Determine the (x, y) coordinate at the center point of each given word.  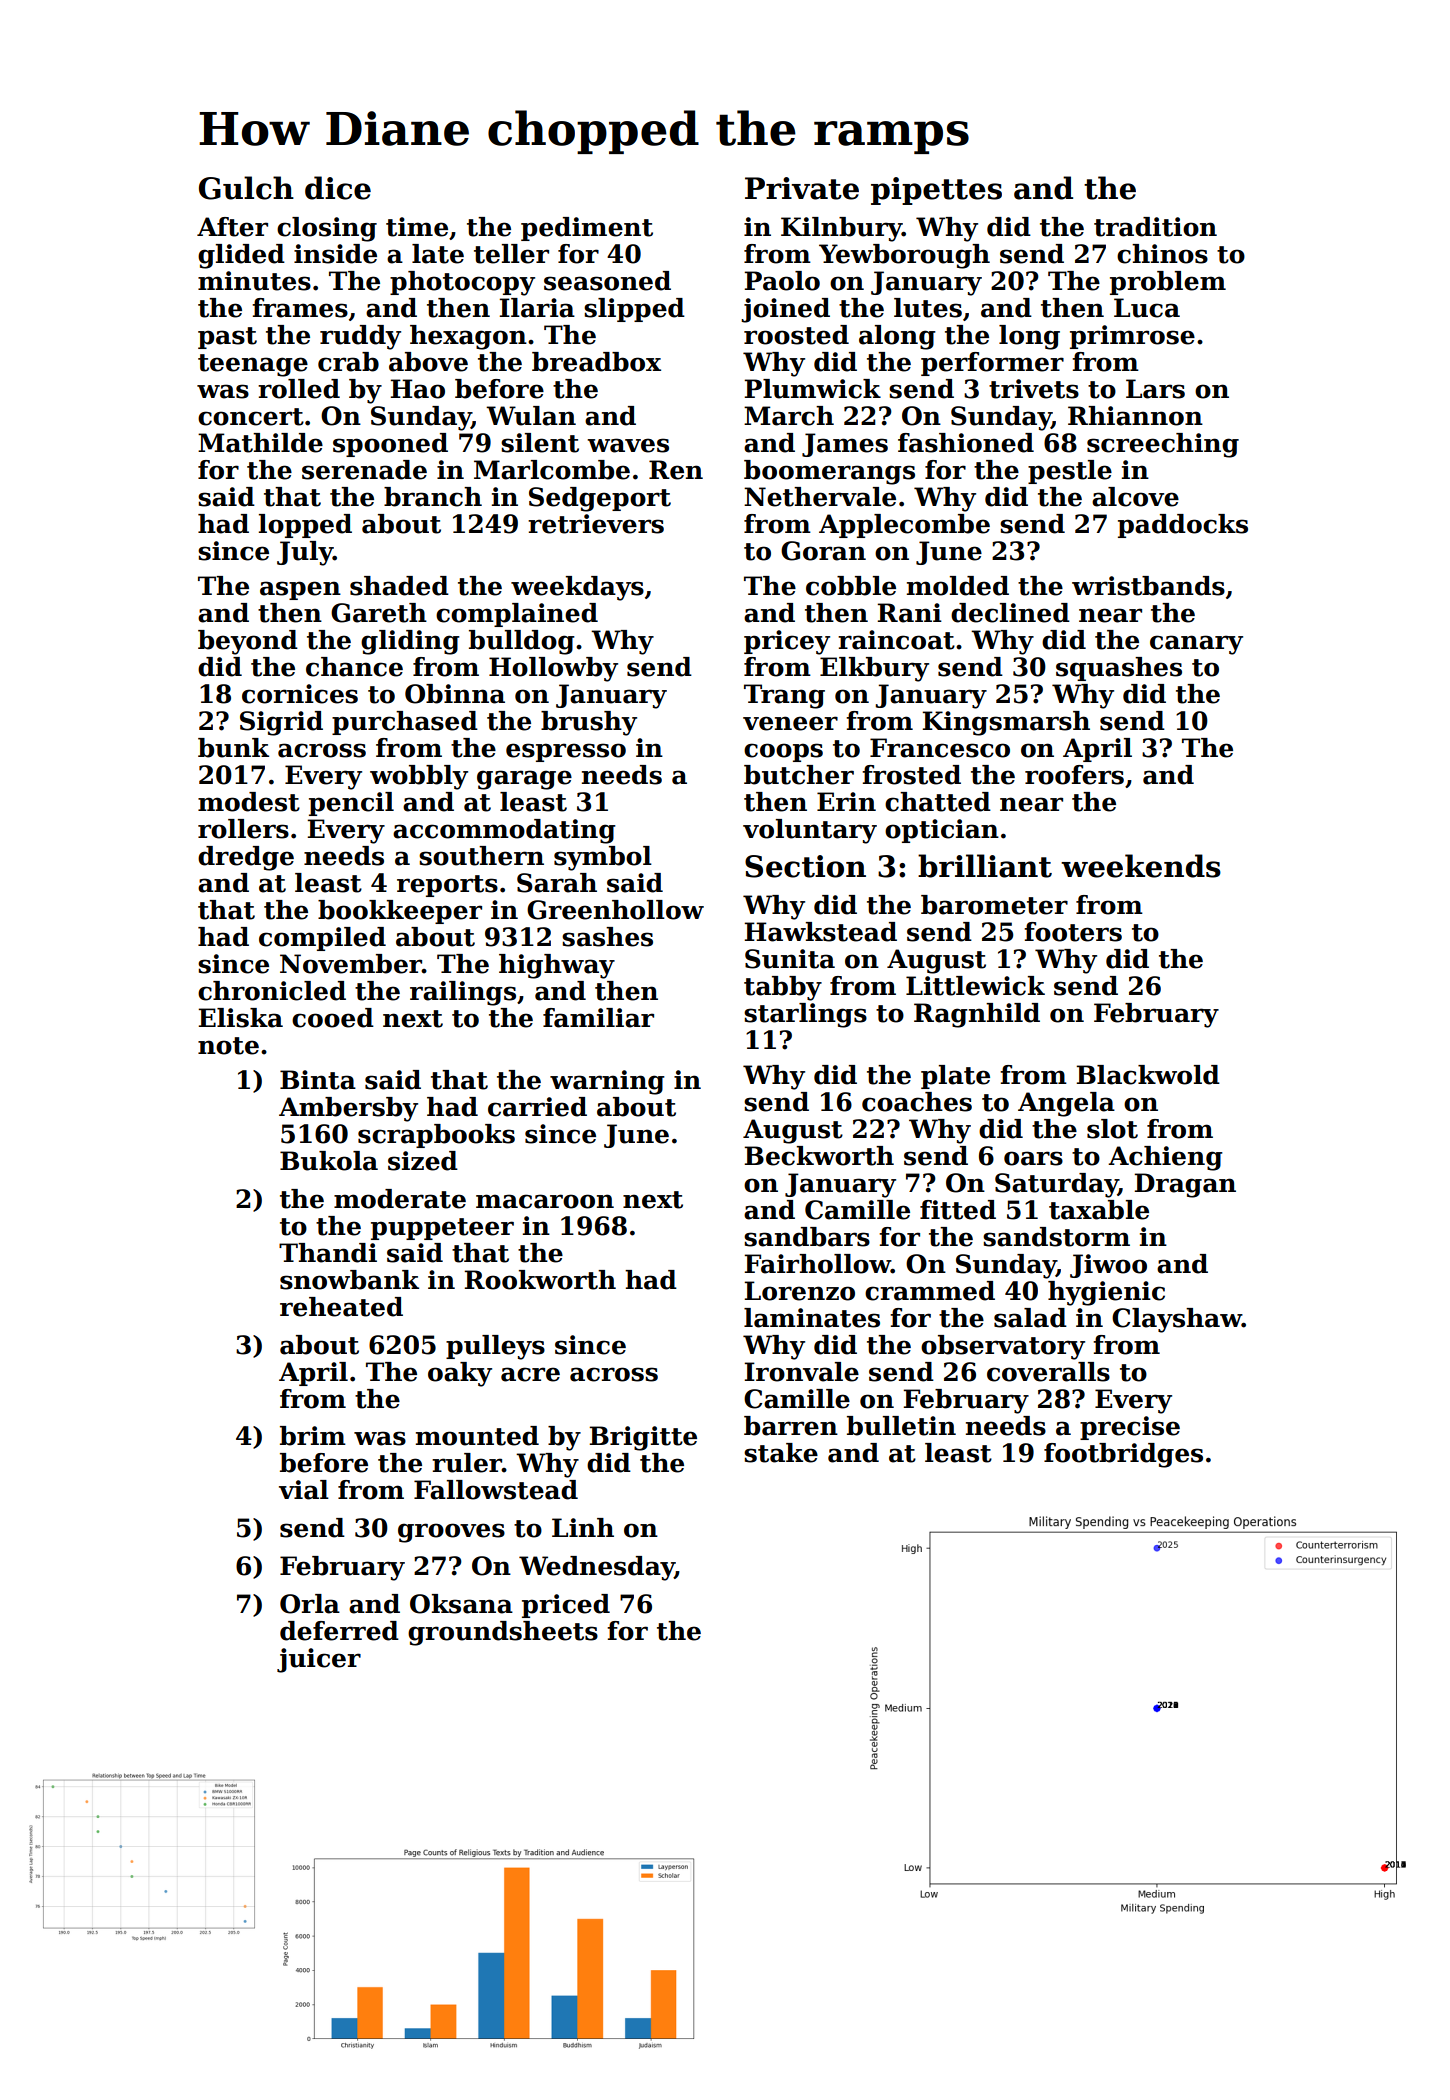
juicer (319, 1660)
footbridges (1123, 1455)
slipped (634, 310)
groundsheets (503, 1633)
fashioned (966, 443)
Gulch (246, 188)
